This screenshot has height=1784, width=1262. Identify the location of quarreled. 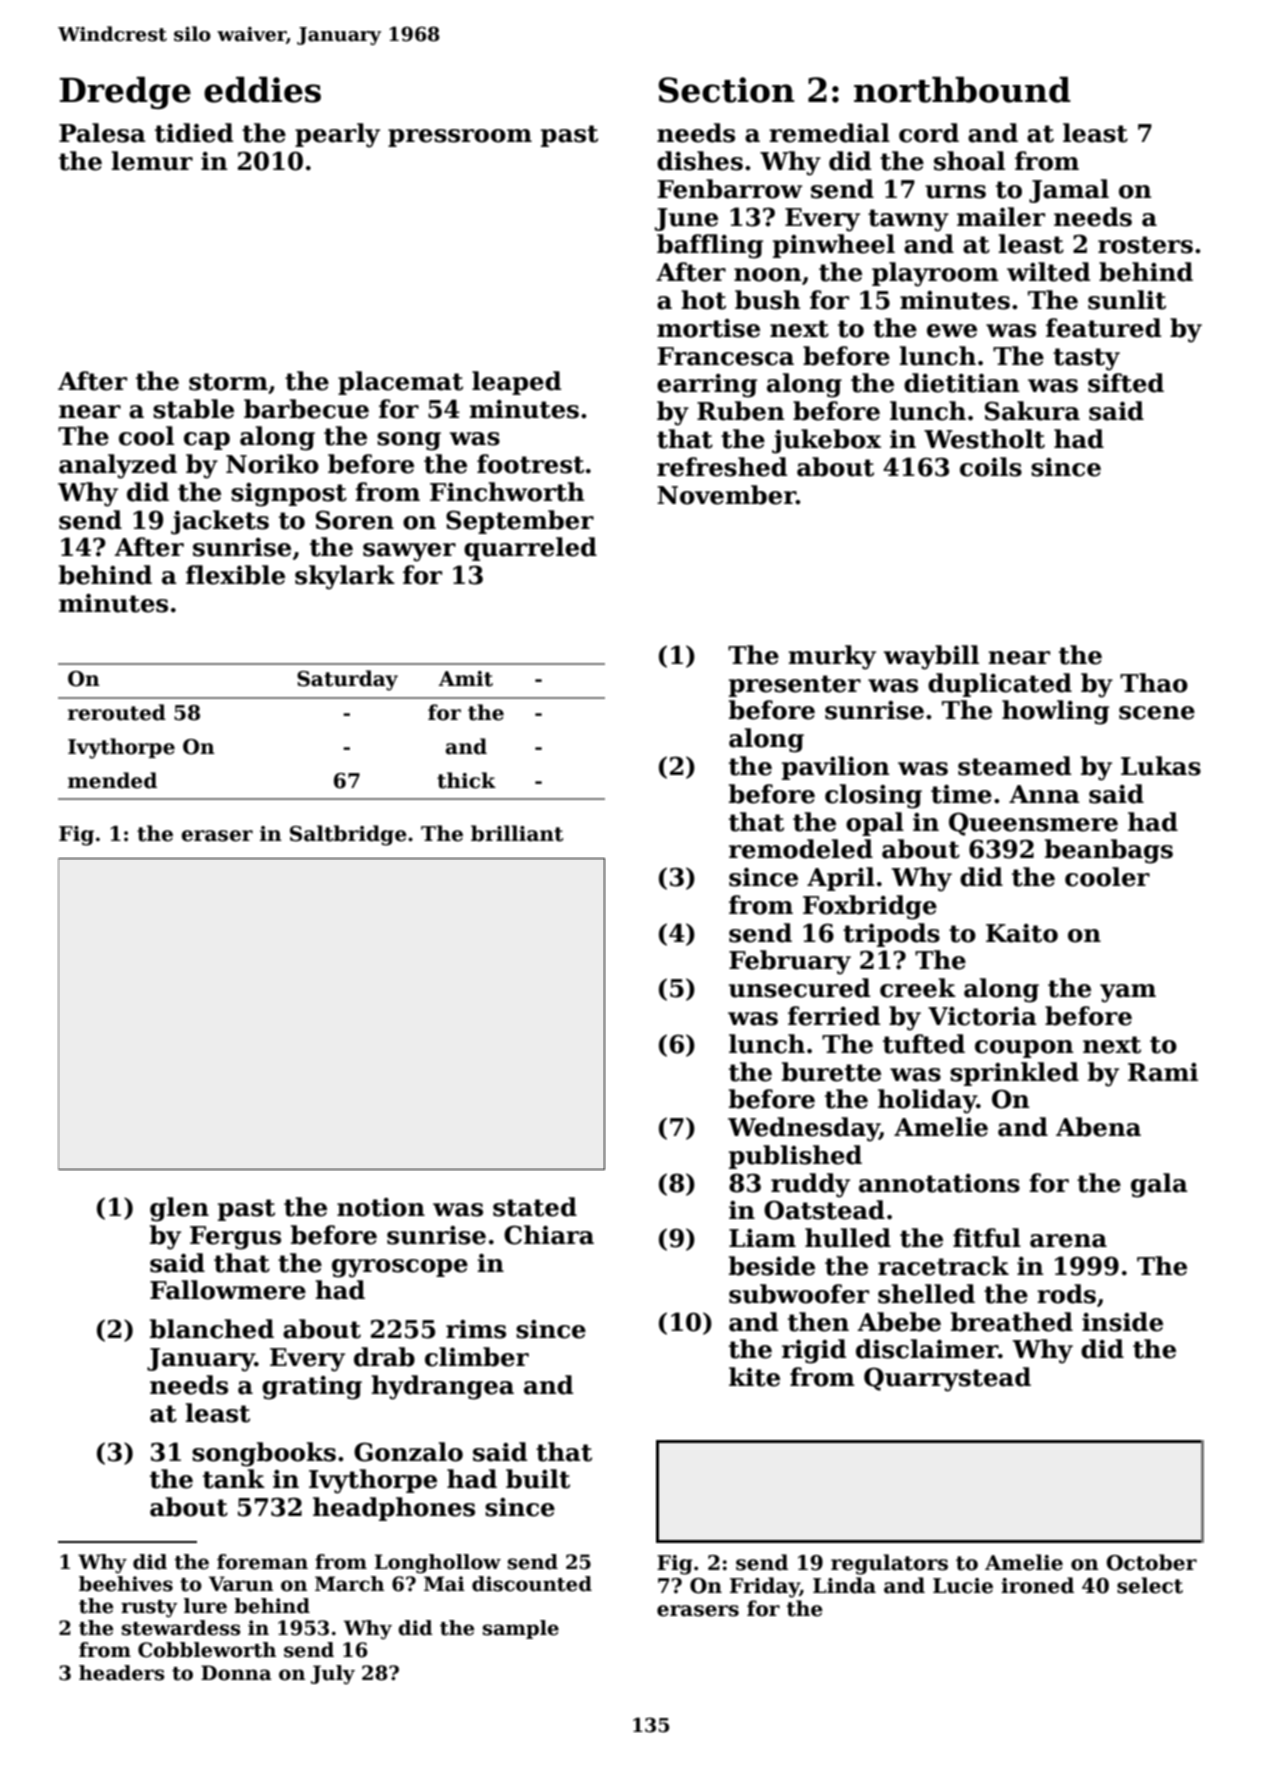
(530, 549).
